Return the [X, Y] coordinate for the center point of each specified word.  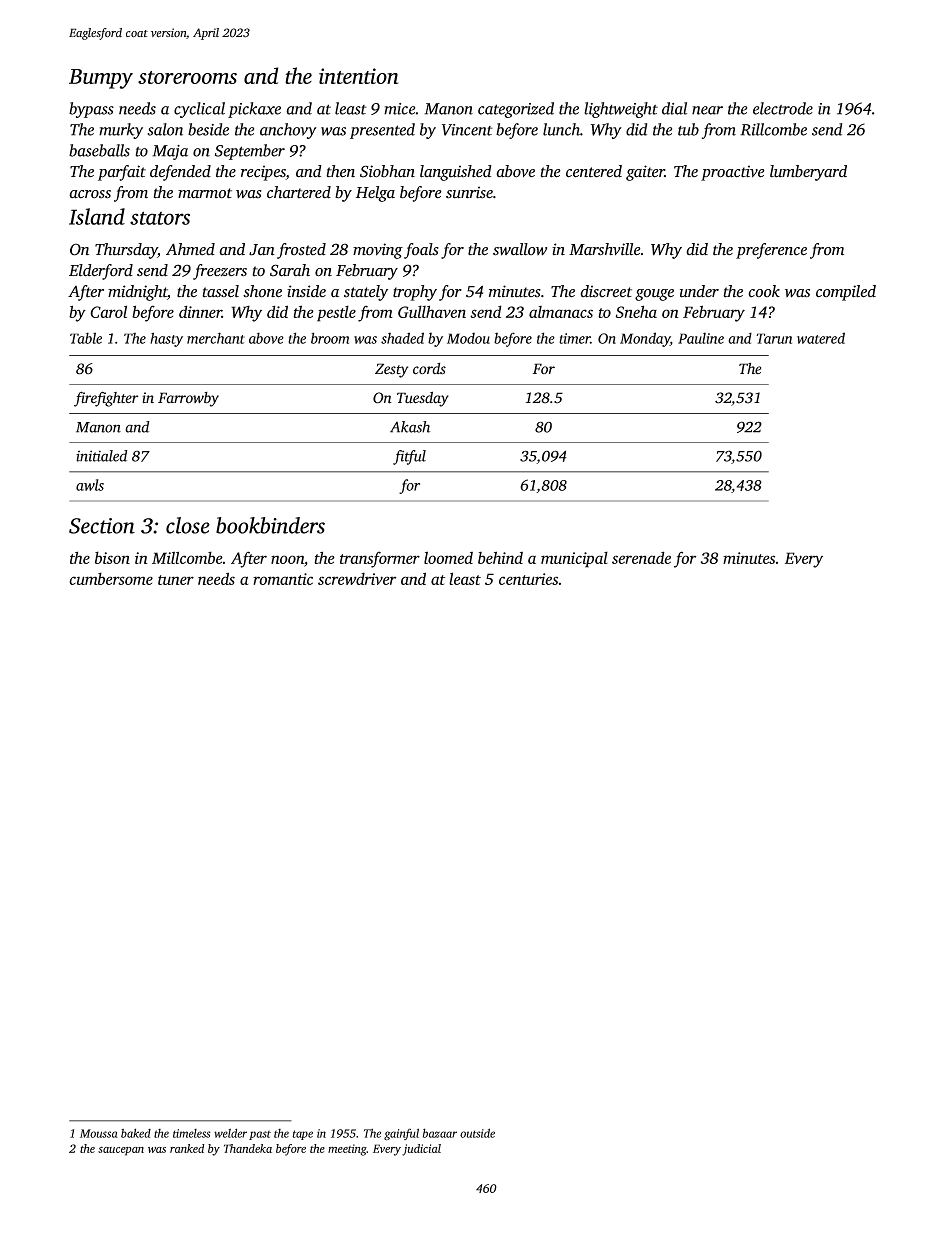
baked [136, 1133]
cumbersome [111, 578]
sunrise [469, 192]
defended [180, 173]
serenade [641, 557]
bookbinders [270, 525]
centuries [528, 579]
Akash [410, 427]
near [707, 110]
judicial [421, 1150]
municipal [574, 559]
